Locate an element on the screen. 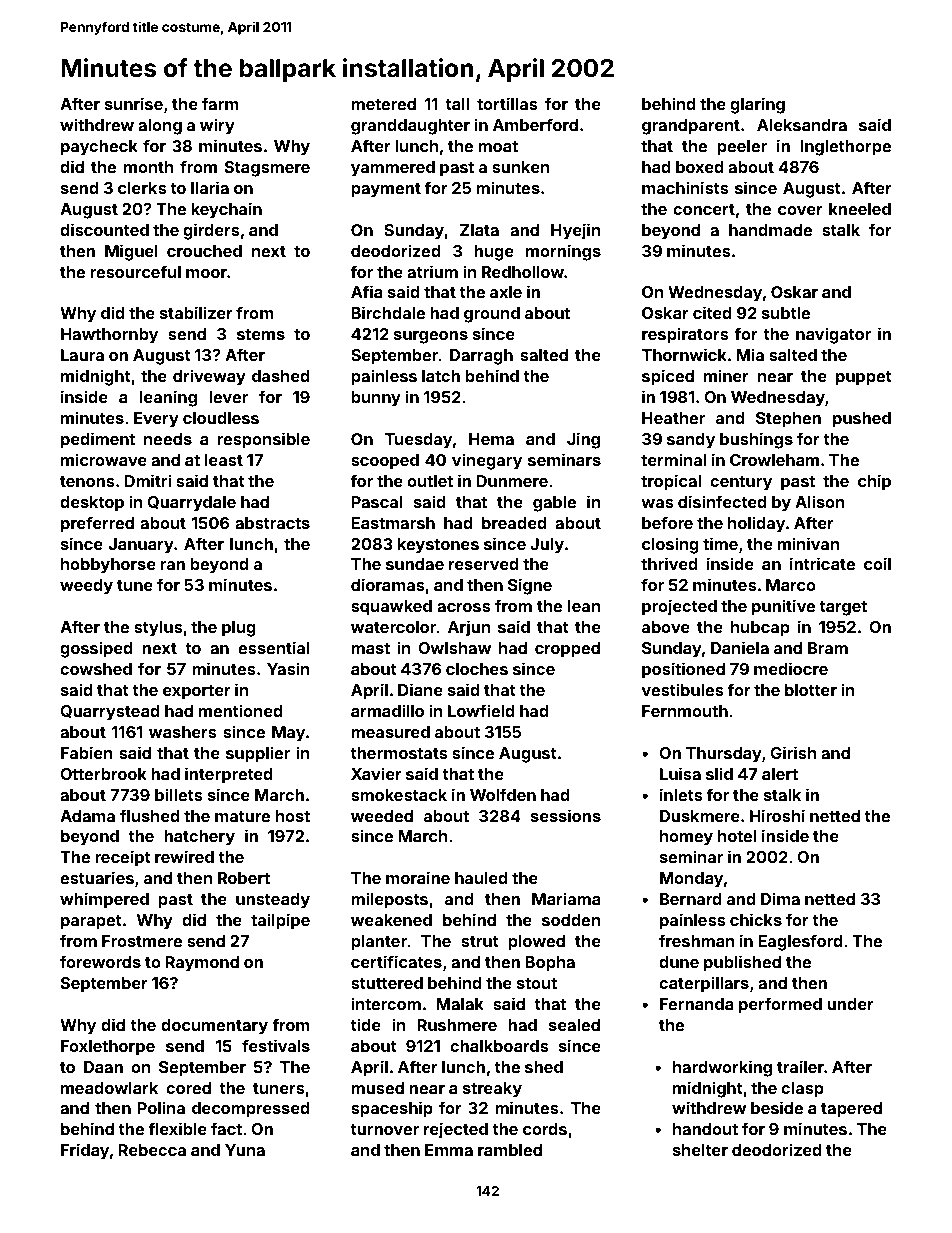 The width and height of the screenshot is (952, 1233). farm is located at coordinates (220, 103).
